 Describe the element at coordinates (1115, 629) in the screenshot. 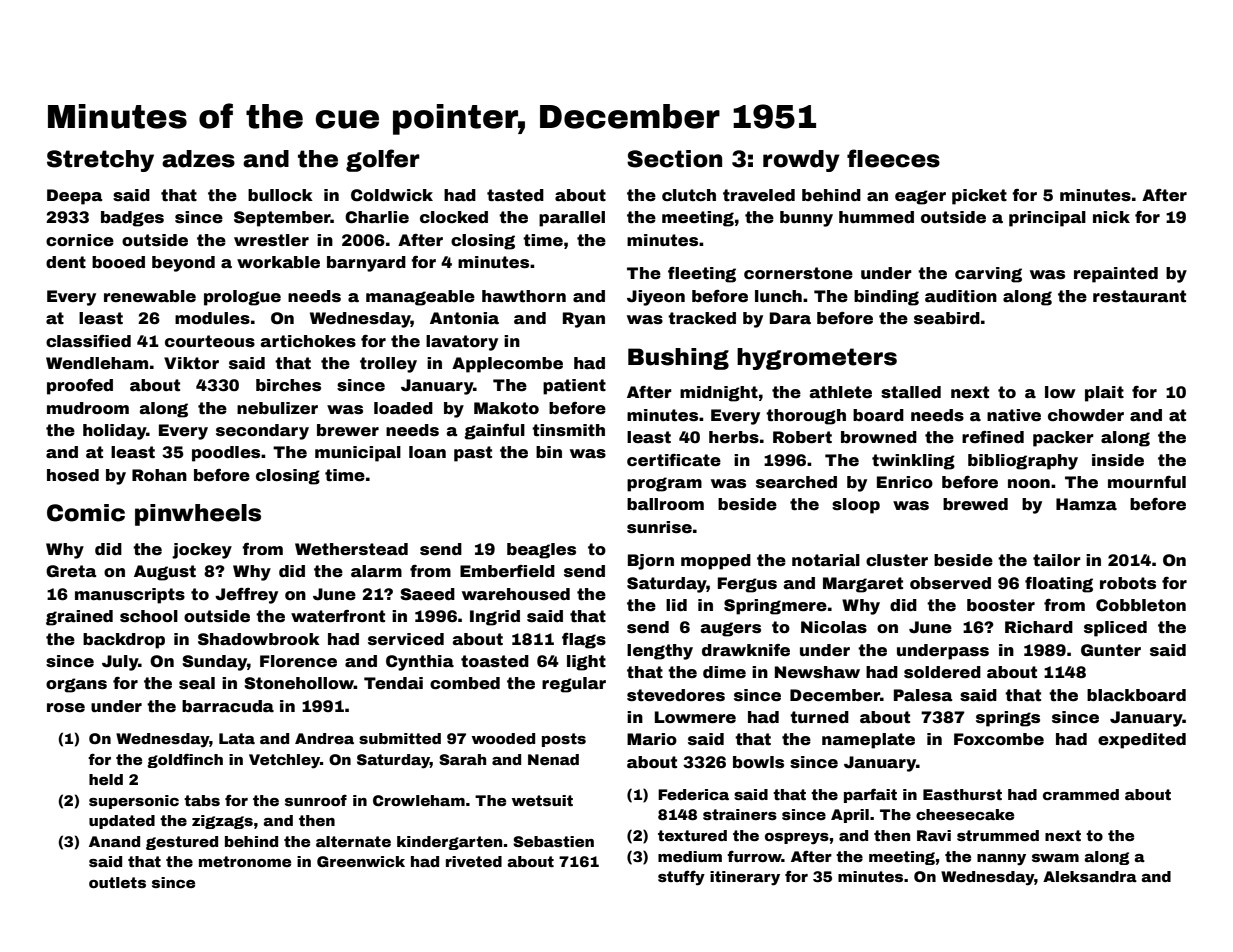

I see `spliced` at that location.
